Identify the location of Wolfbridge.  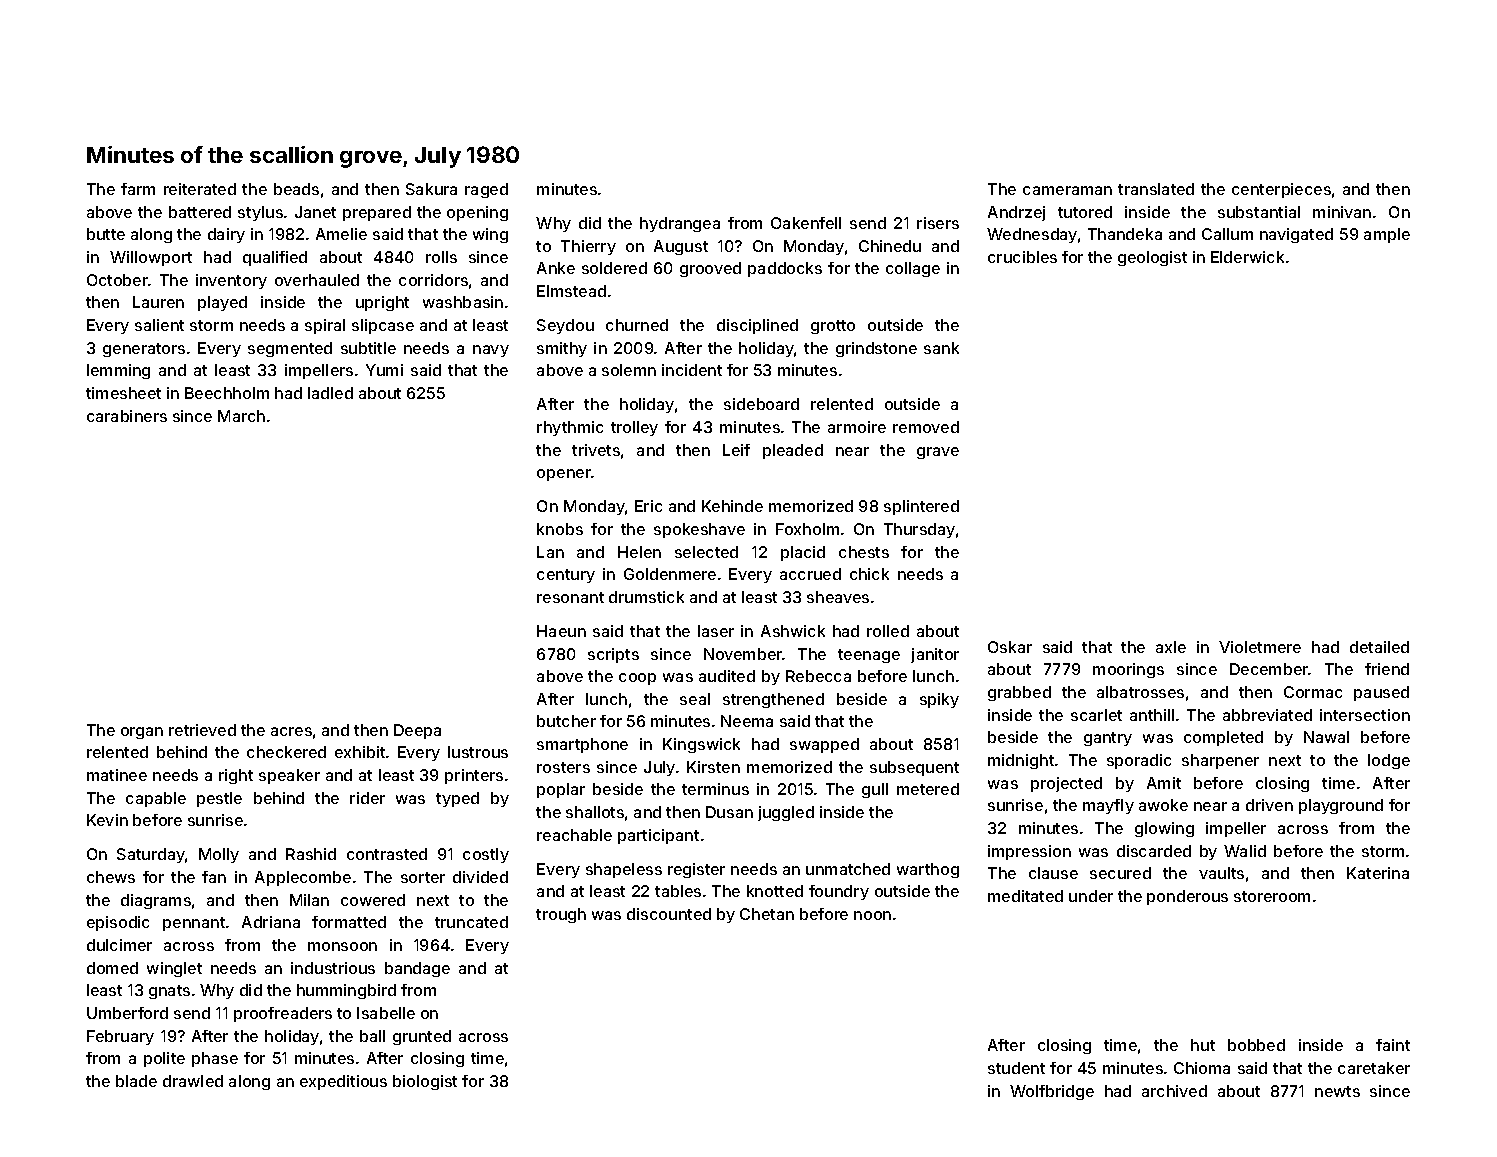
(1052, 1092).
